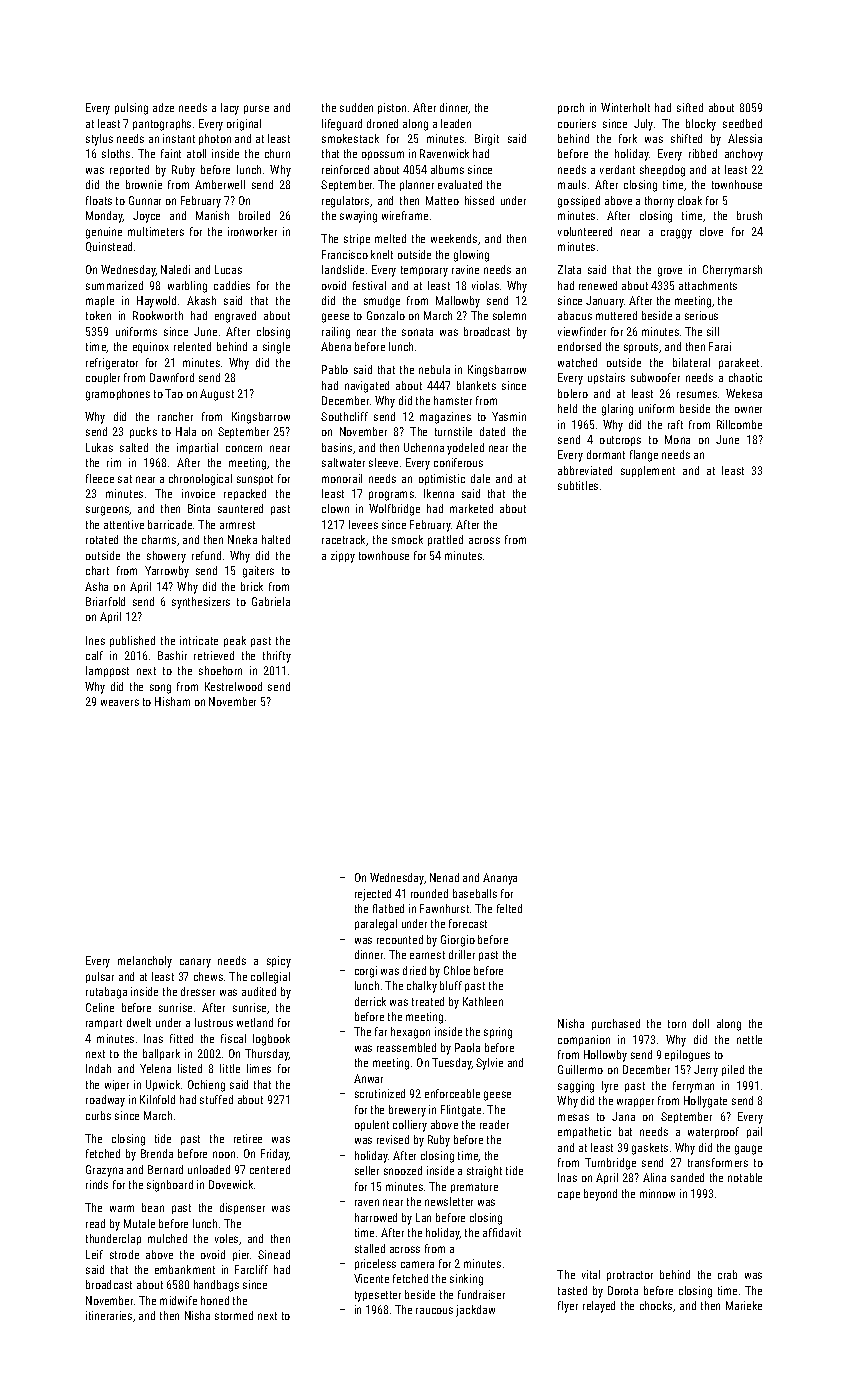  Describe the element at coordinates (744, 1305) in the page. I see `Marieke` at that location.
